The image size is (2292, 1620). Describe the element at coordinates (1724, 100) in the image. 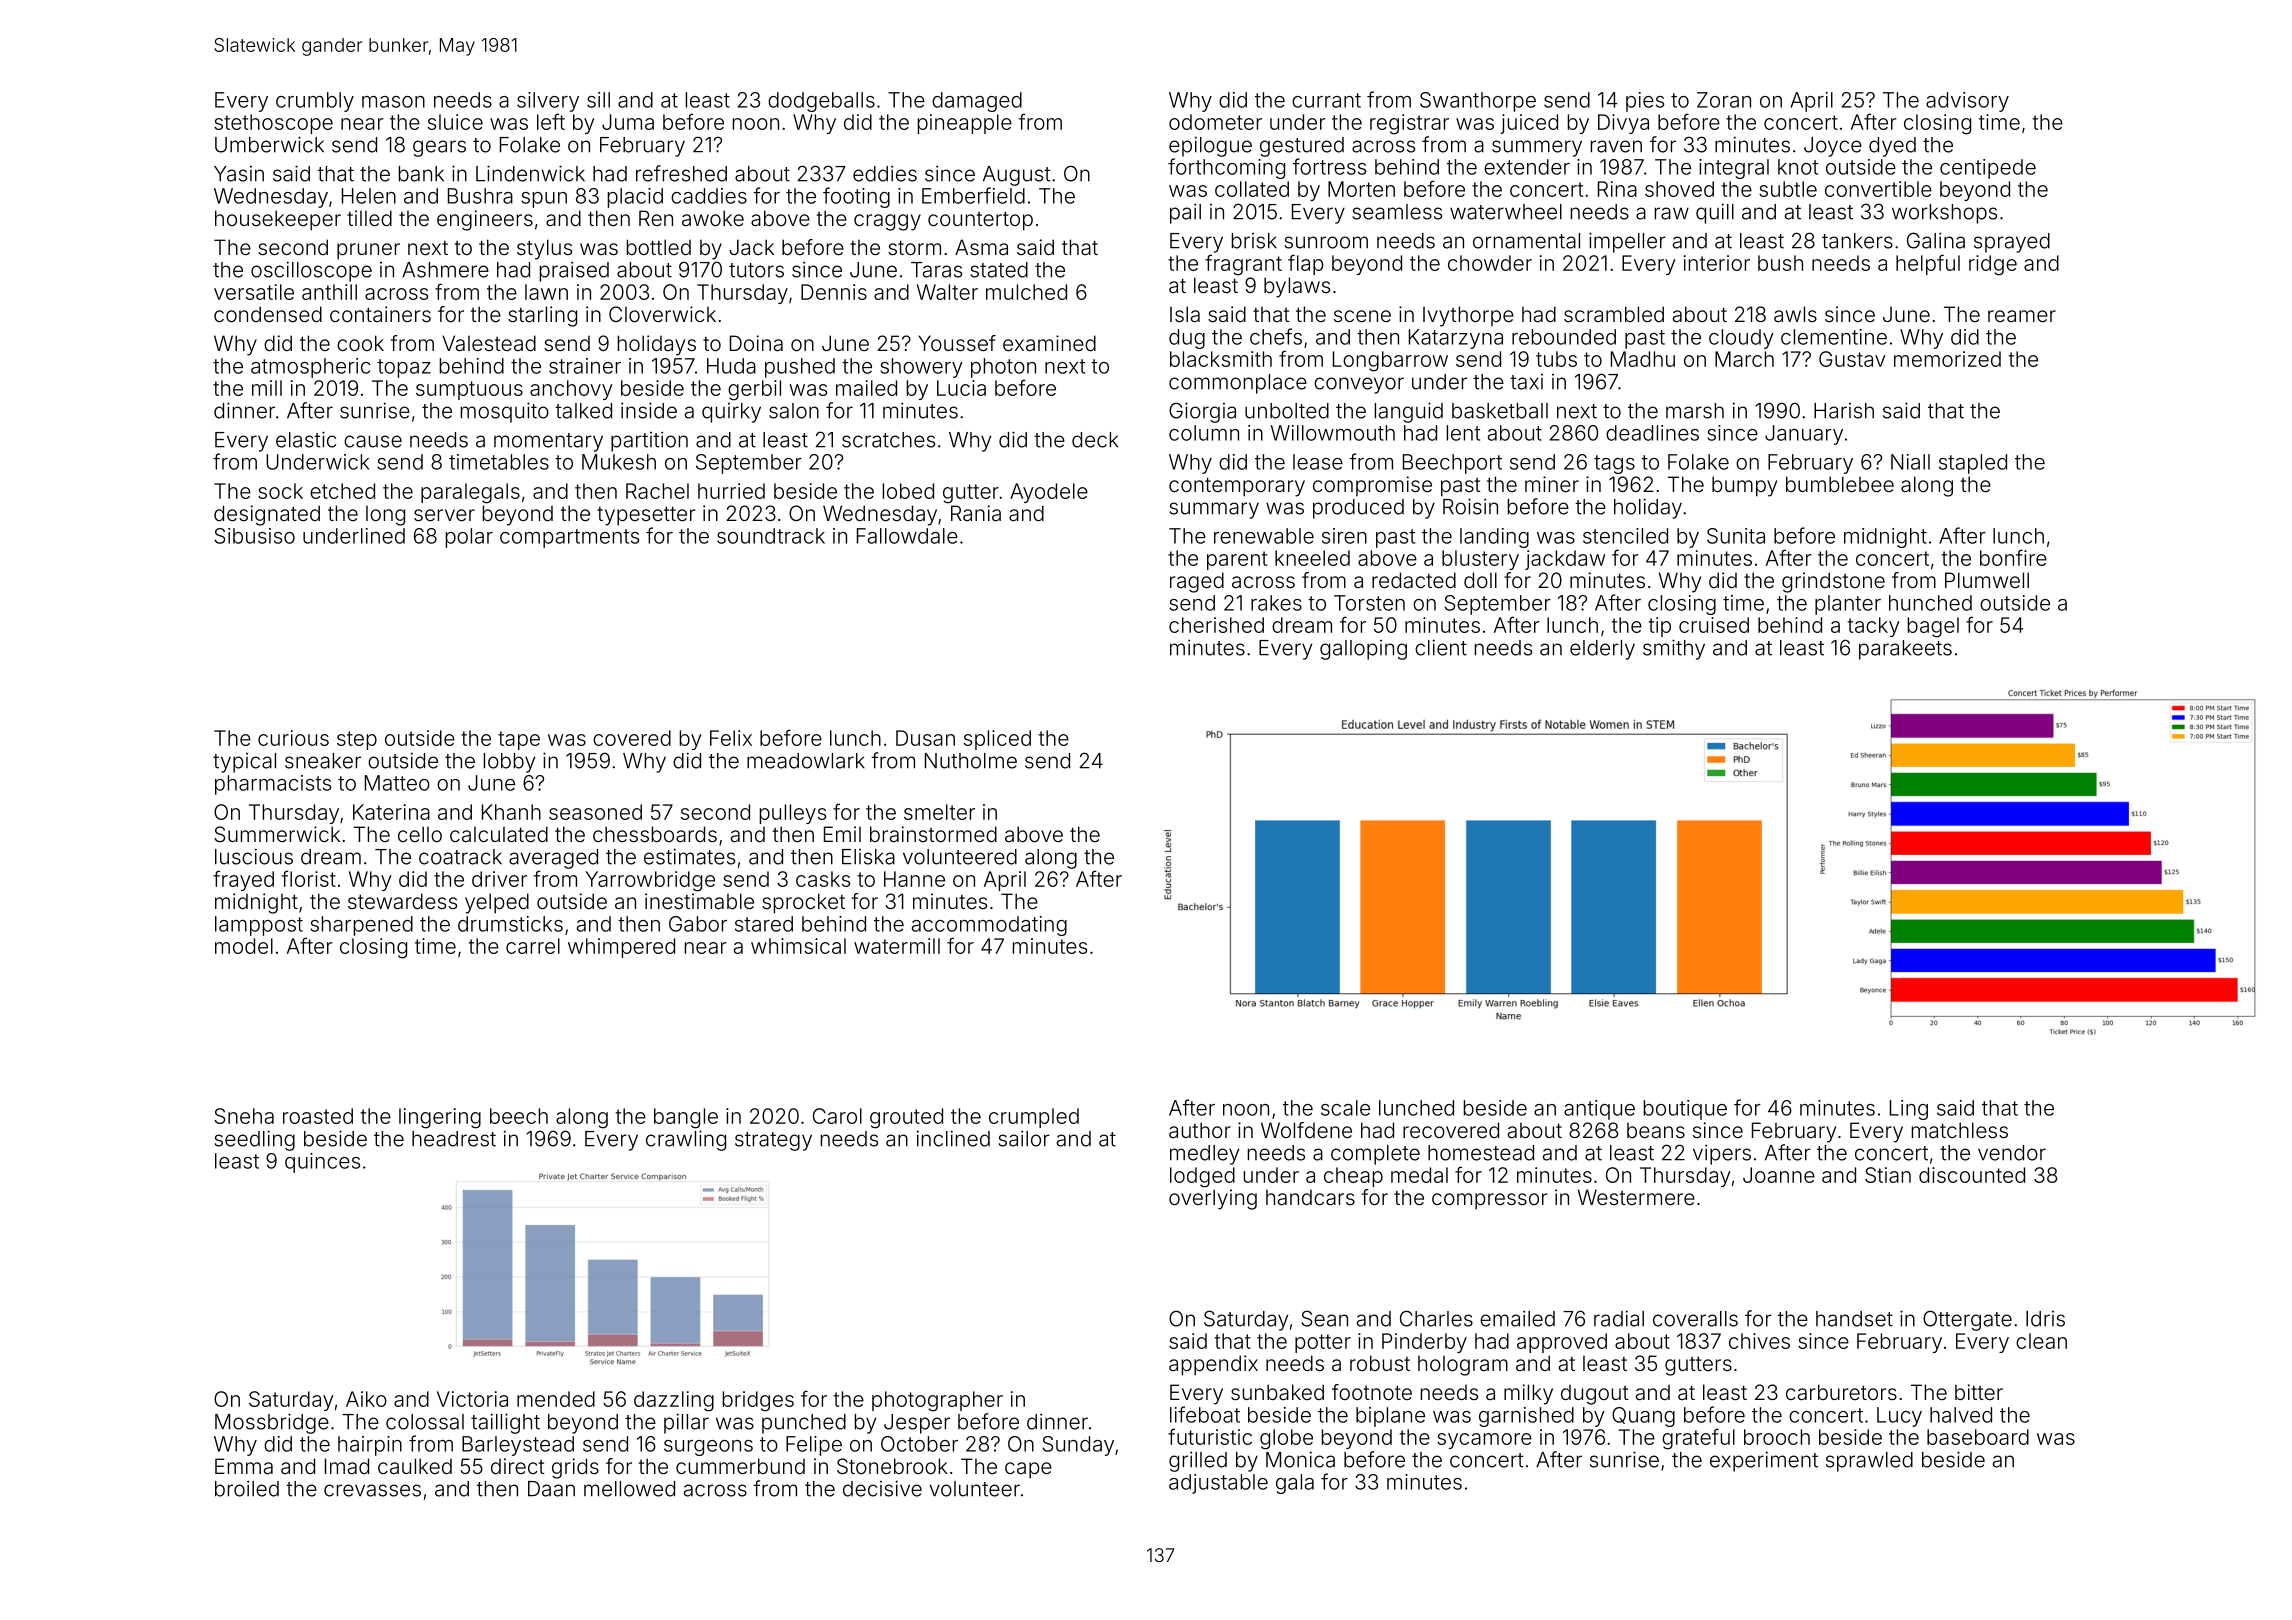

I see `Zoran` at that location.
